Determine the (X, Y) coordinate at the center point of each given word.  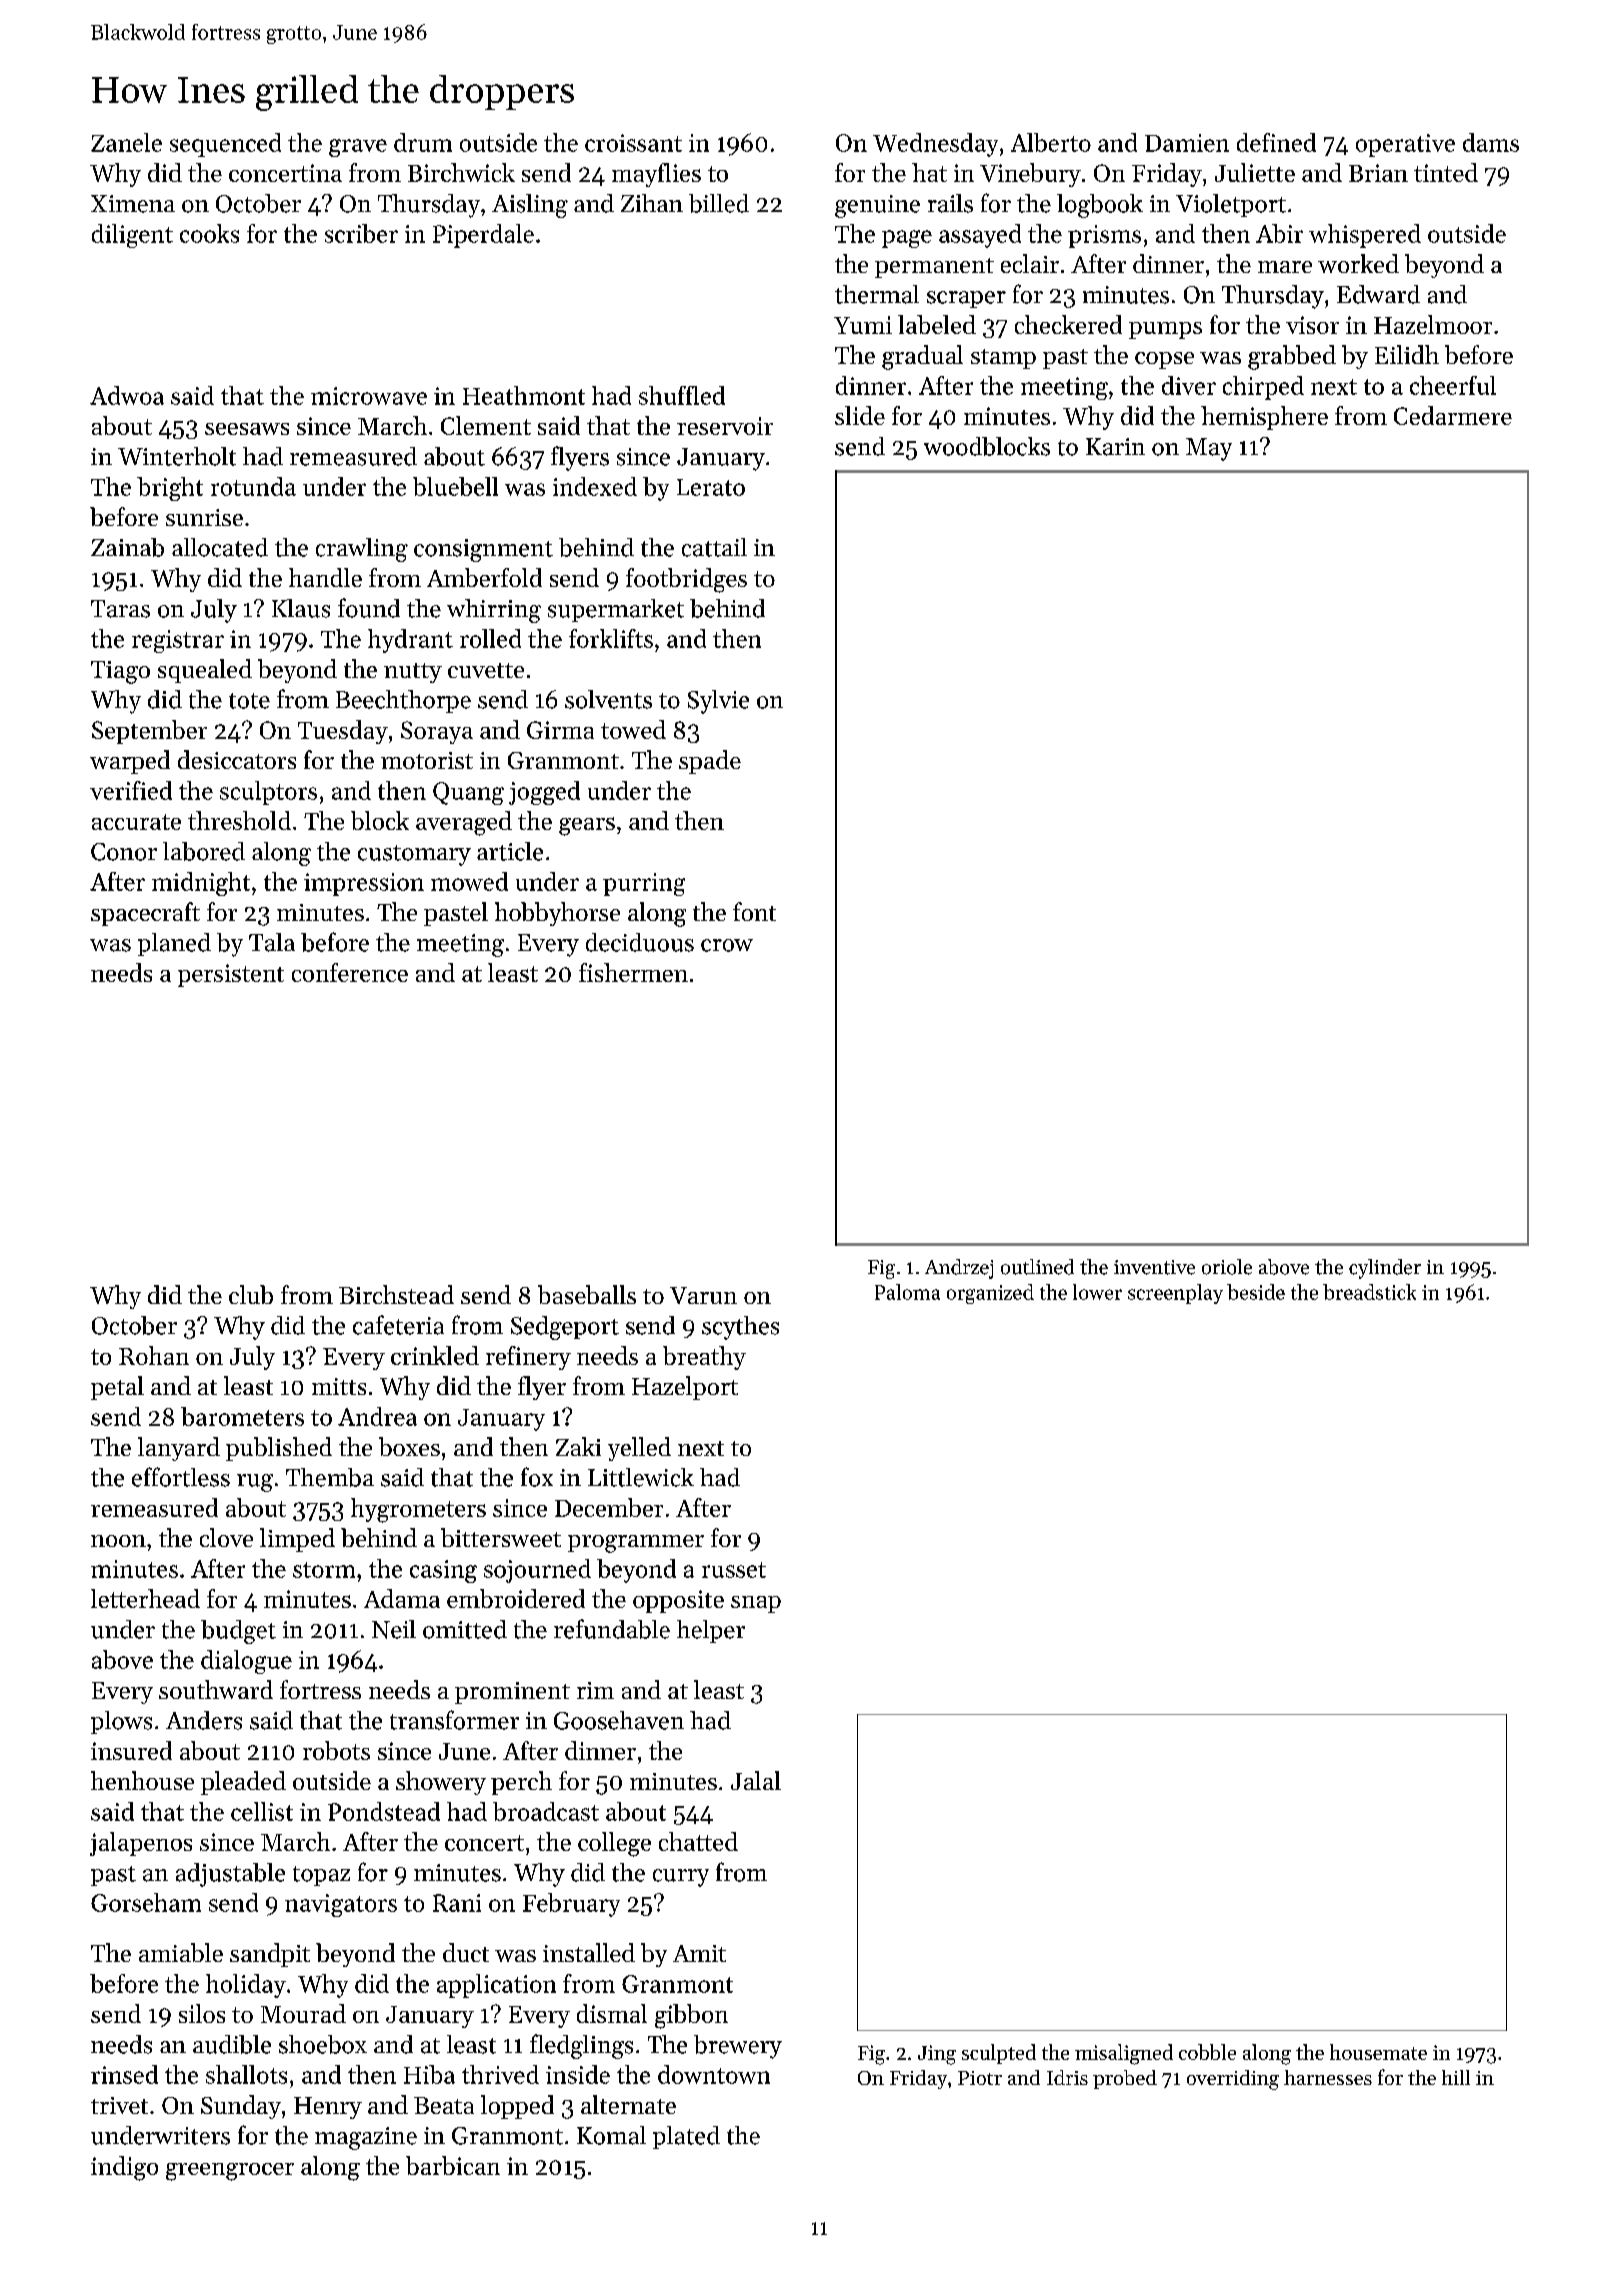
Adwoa (127, 395)
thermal (877, 294)
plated (686, 2137)
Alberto (1051, 142)
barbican (453, 2165)
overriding (1233, 2080)
